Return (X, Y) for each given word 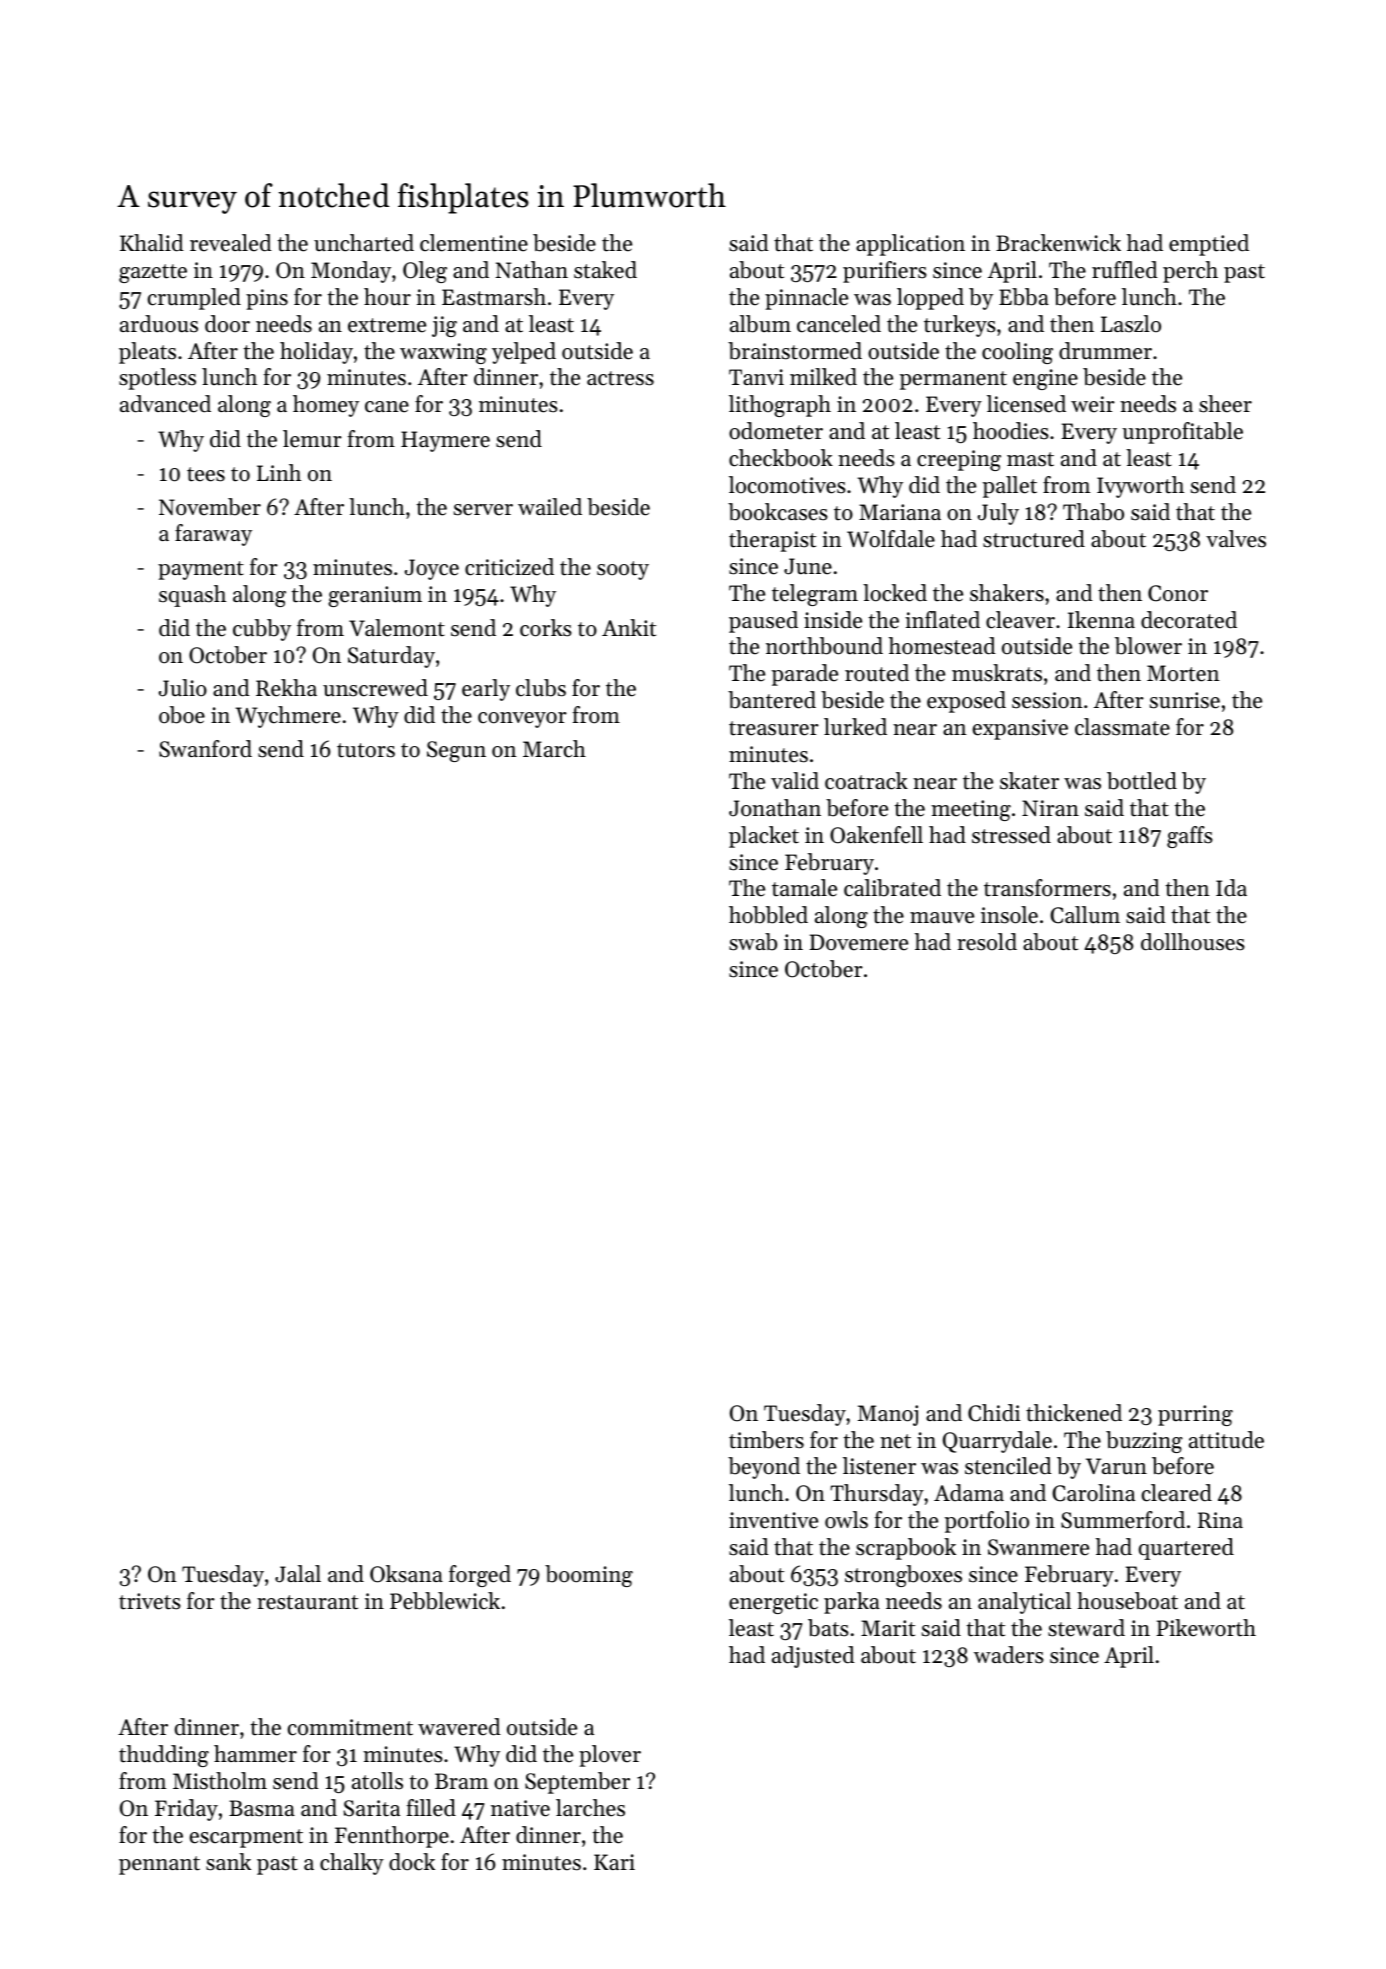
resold (987, 942)
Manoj (888, 1415)
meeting (971, 810)
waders (1009, 1655)
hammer (255, 1754)
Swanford (205, 749)
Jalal (298, 1574)
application (910, 245)
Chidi (994, 1413)
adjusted (813, 1657)
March (554, 749)
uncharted (364, 243)
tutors (366, 750)
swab (753, 942)
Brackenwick (1058, 243)
